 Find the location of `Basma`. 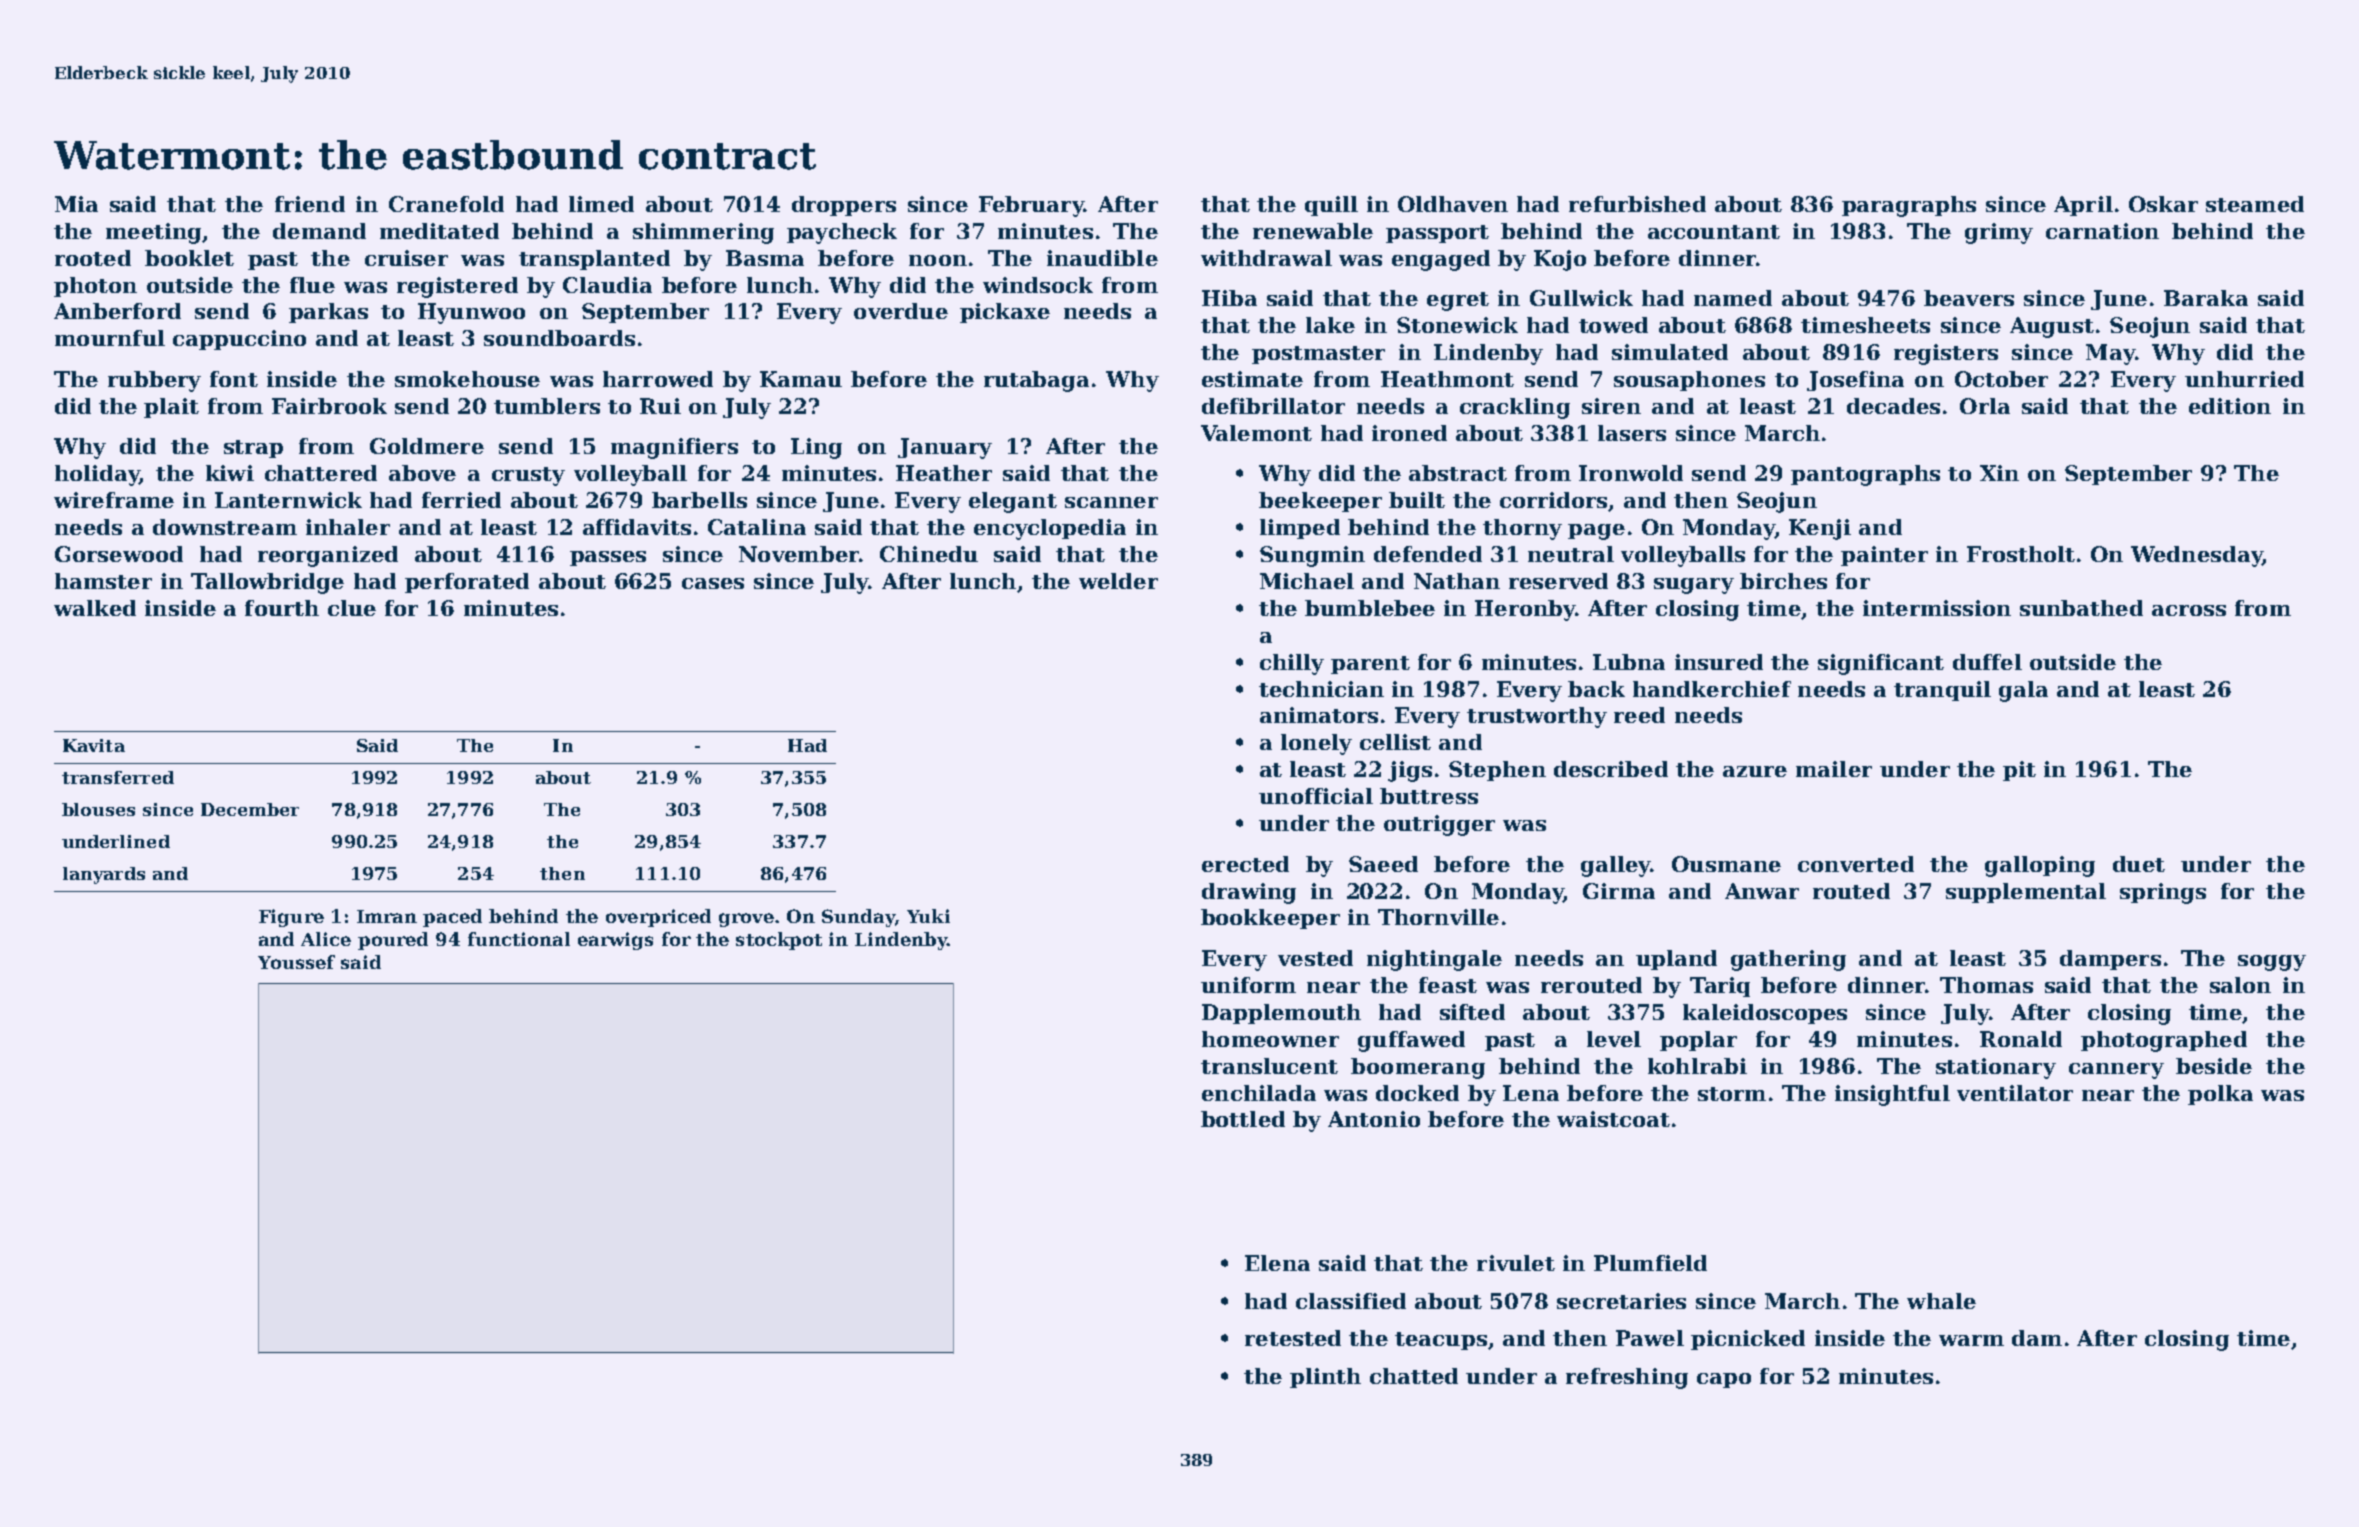

Basma is located at coordinates (765, 258).
